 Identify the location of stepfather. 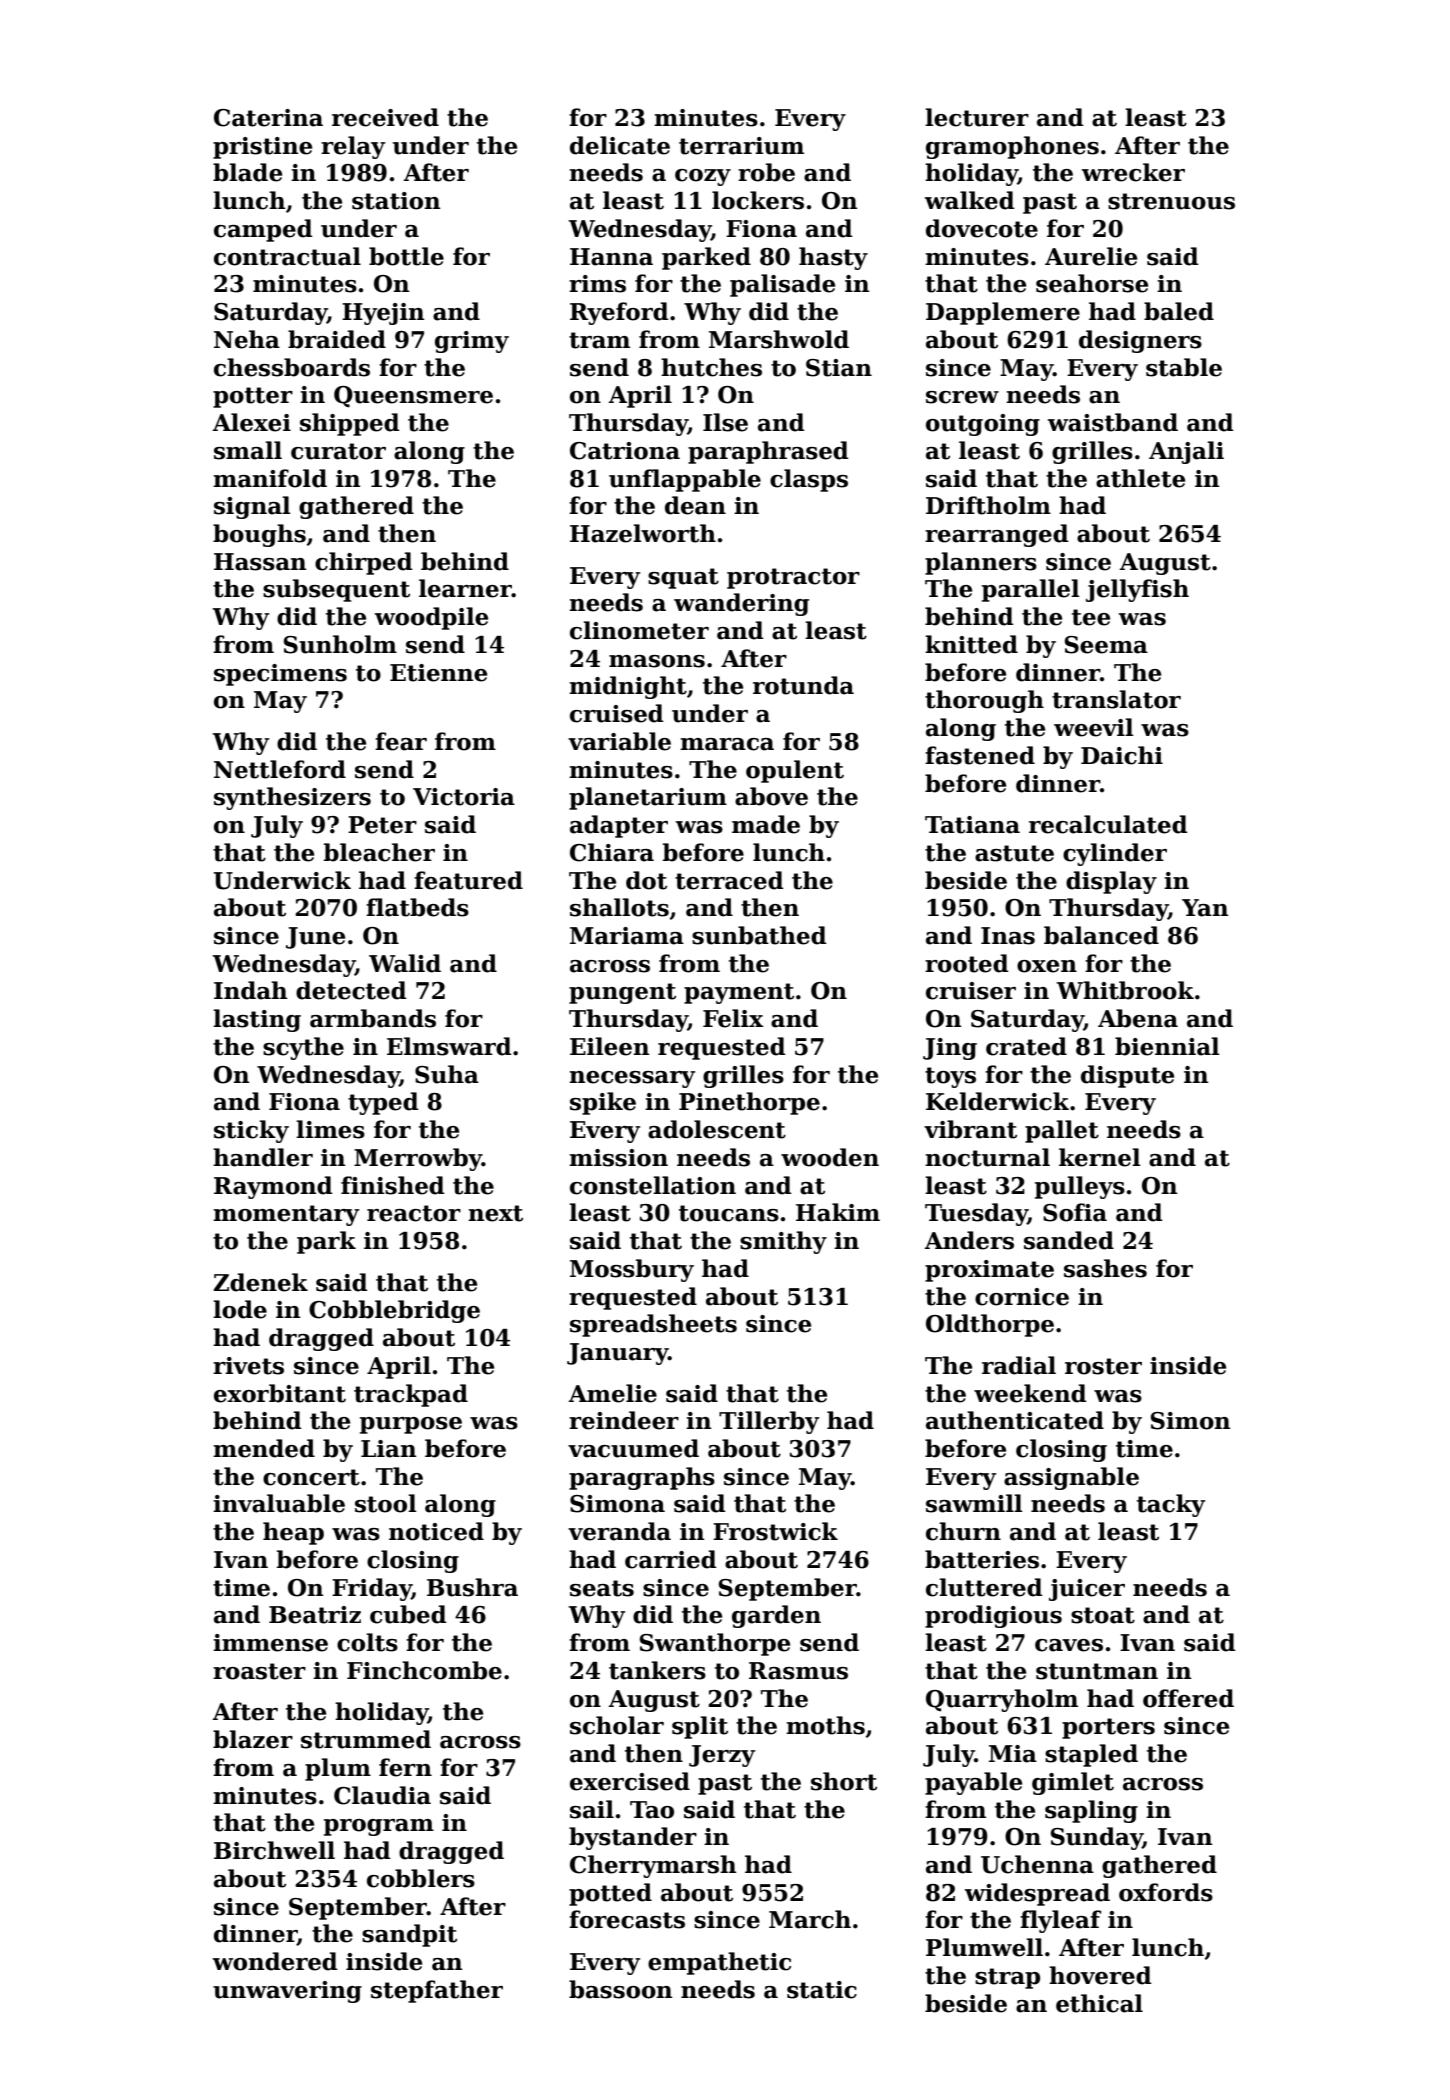
(437, 1991).
